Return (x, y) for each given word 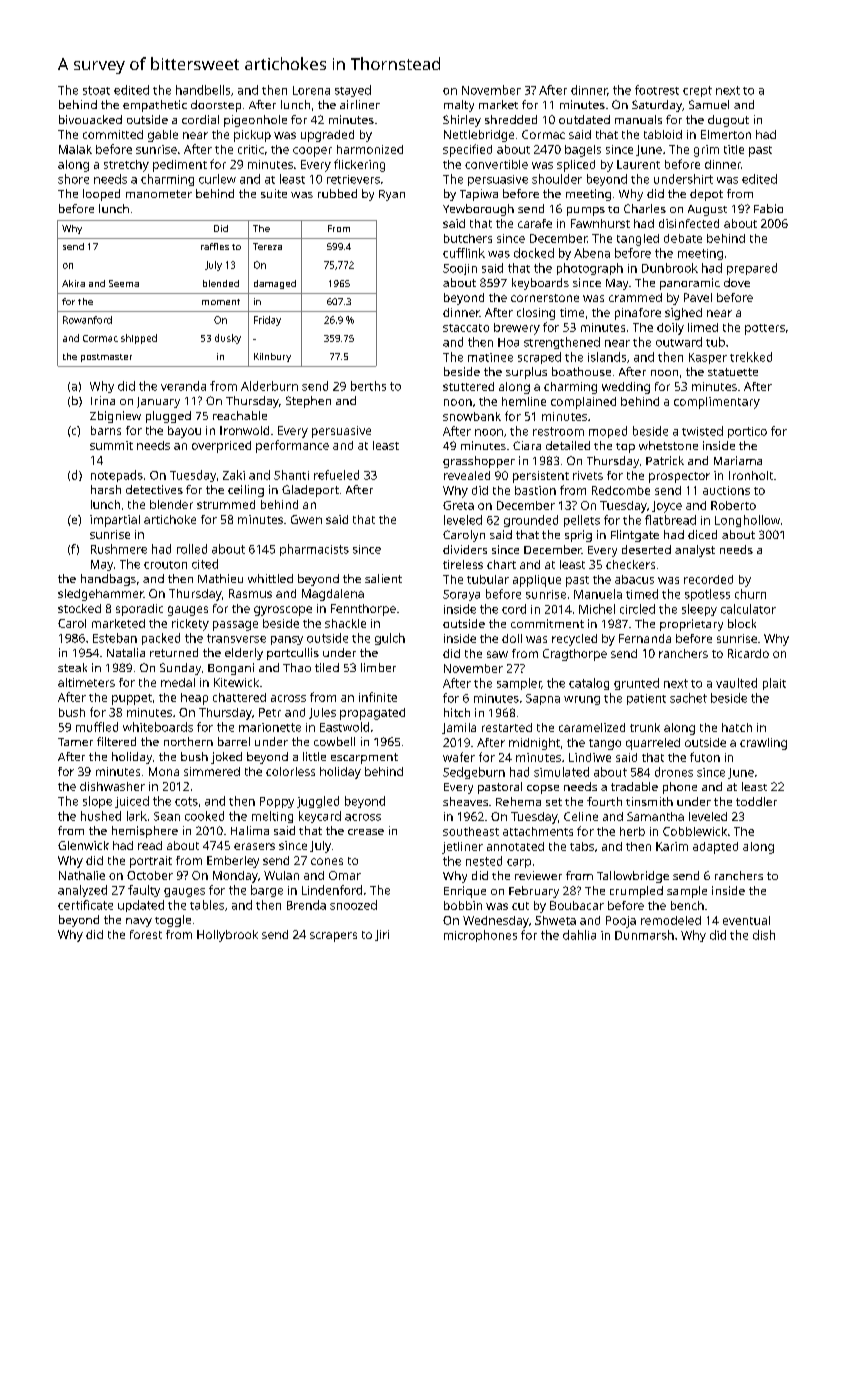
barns (106, 430)
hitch (457, 712)
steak (72, 667)
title (734, 149)
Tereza (267, 246)
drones (674, 772)
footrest (657, 90)
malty (459, 106)
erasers (254, 846)
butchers (468, 238)
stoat (96, 90)
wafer (459, 757)
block (742, 623)
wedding (626, 388)
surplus (526, 373)
